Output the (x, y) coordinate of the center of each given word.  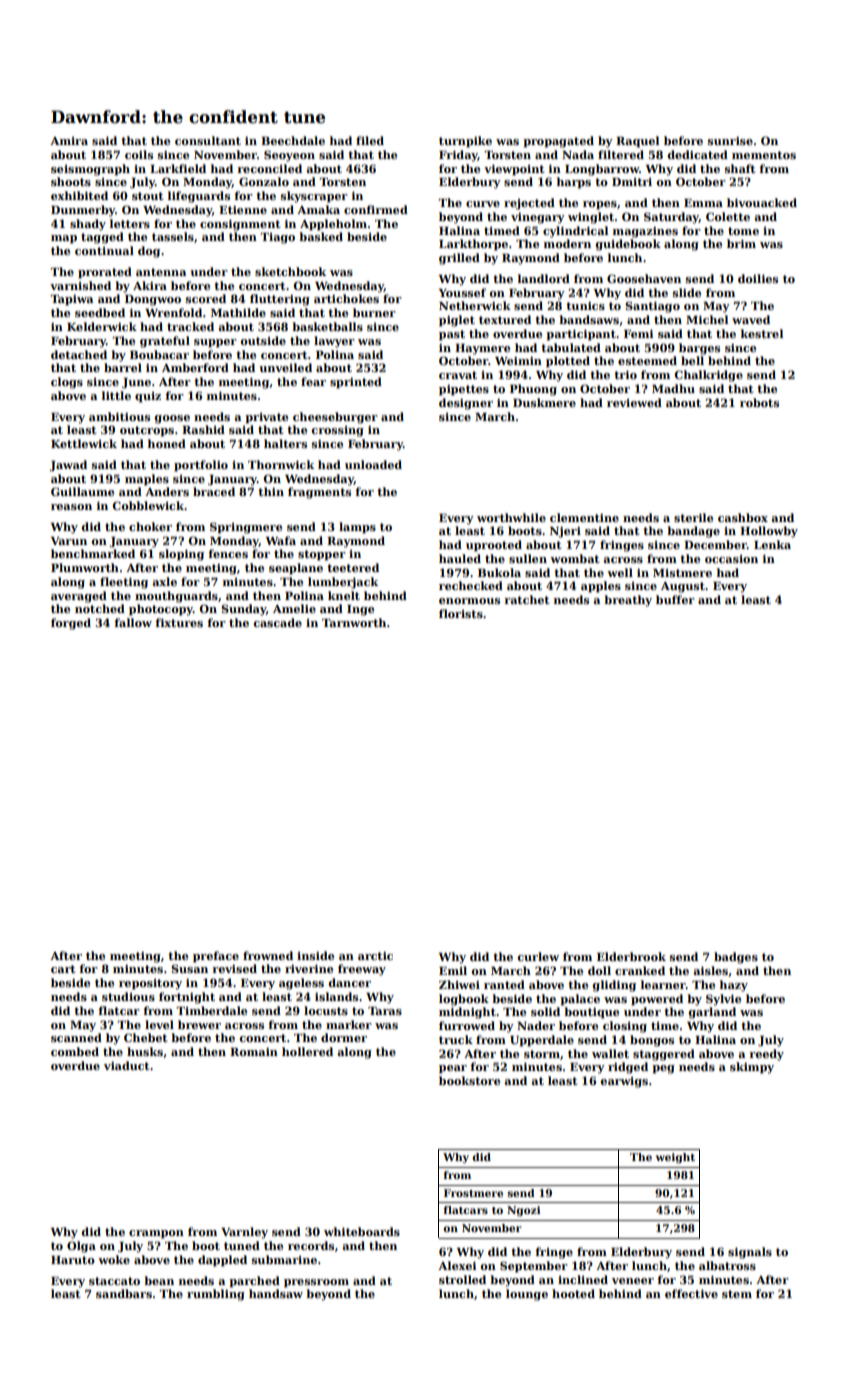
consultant (208, 140)
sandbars (124, 1293)
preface (216, 957)
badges (736, 958)
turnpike (465, 142)
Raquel (637, 142)
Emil (453, 970)
